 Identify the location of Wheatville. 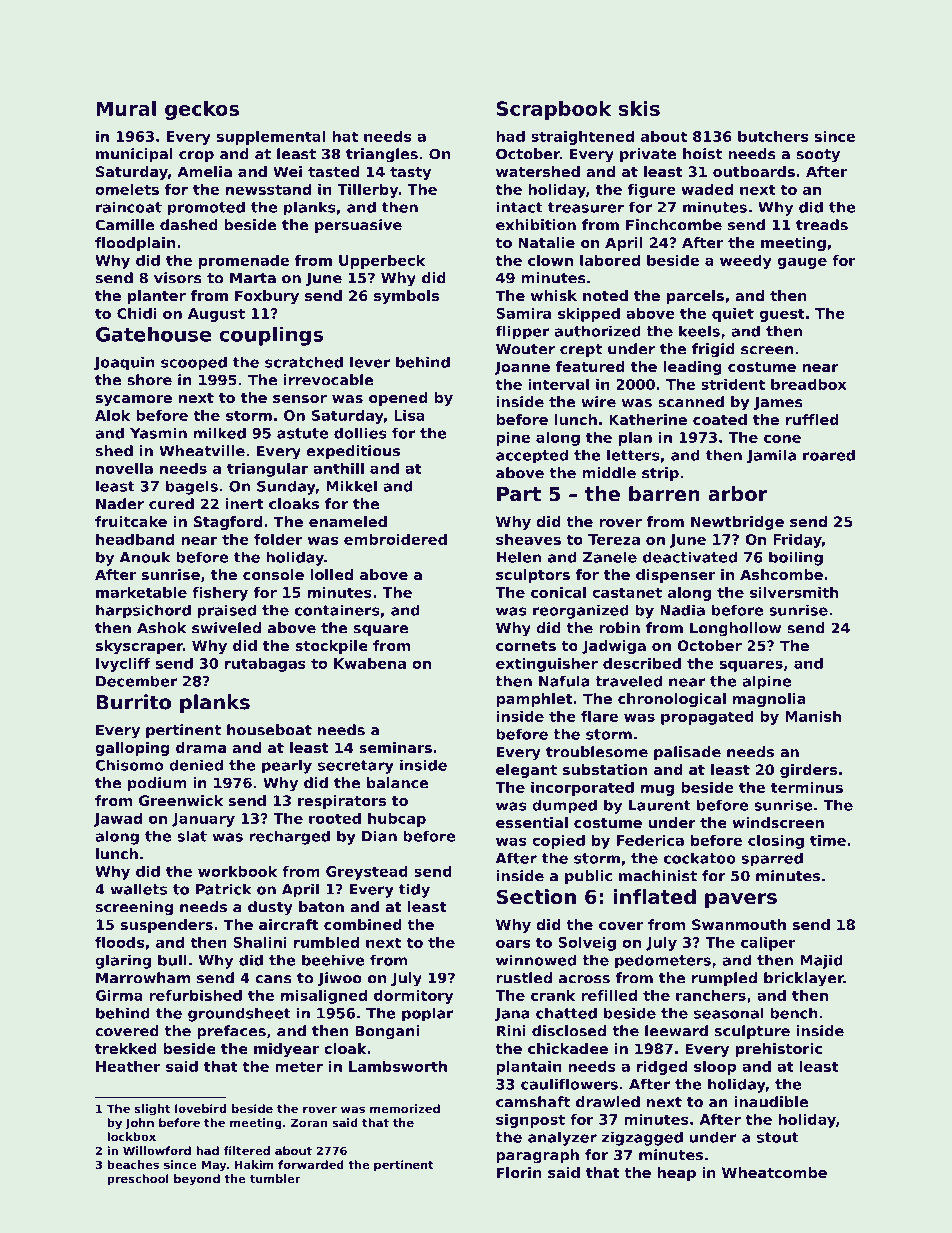
(202, 451).
